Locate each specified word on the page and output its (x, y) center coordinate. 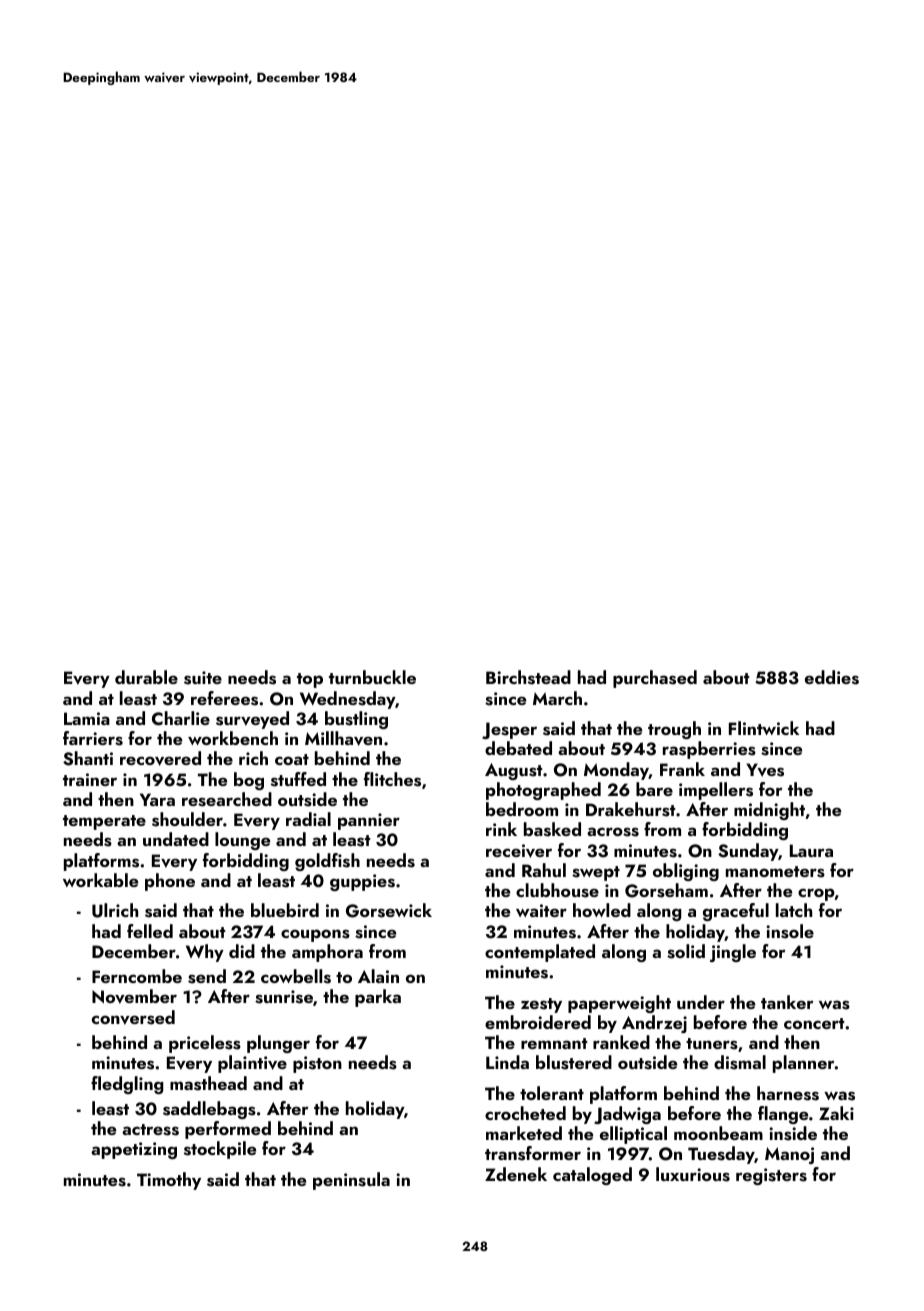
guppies (362, 882)
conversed (133, 1017)
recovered (160, 758)
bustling (356, 720)
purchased (655, 679)
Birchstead (528, 677)
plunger (278, 1044)
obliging (686, 872)
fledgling (127, 1085)
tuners (712, 1044)
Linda (507, 1062)
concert (814, 1023)
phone (170, 882)
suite (203, 678)
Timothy (169, 1181)
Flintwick (764, 728)
